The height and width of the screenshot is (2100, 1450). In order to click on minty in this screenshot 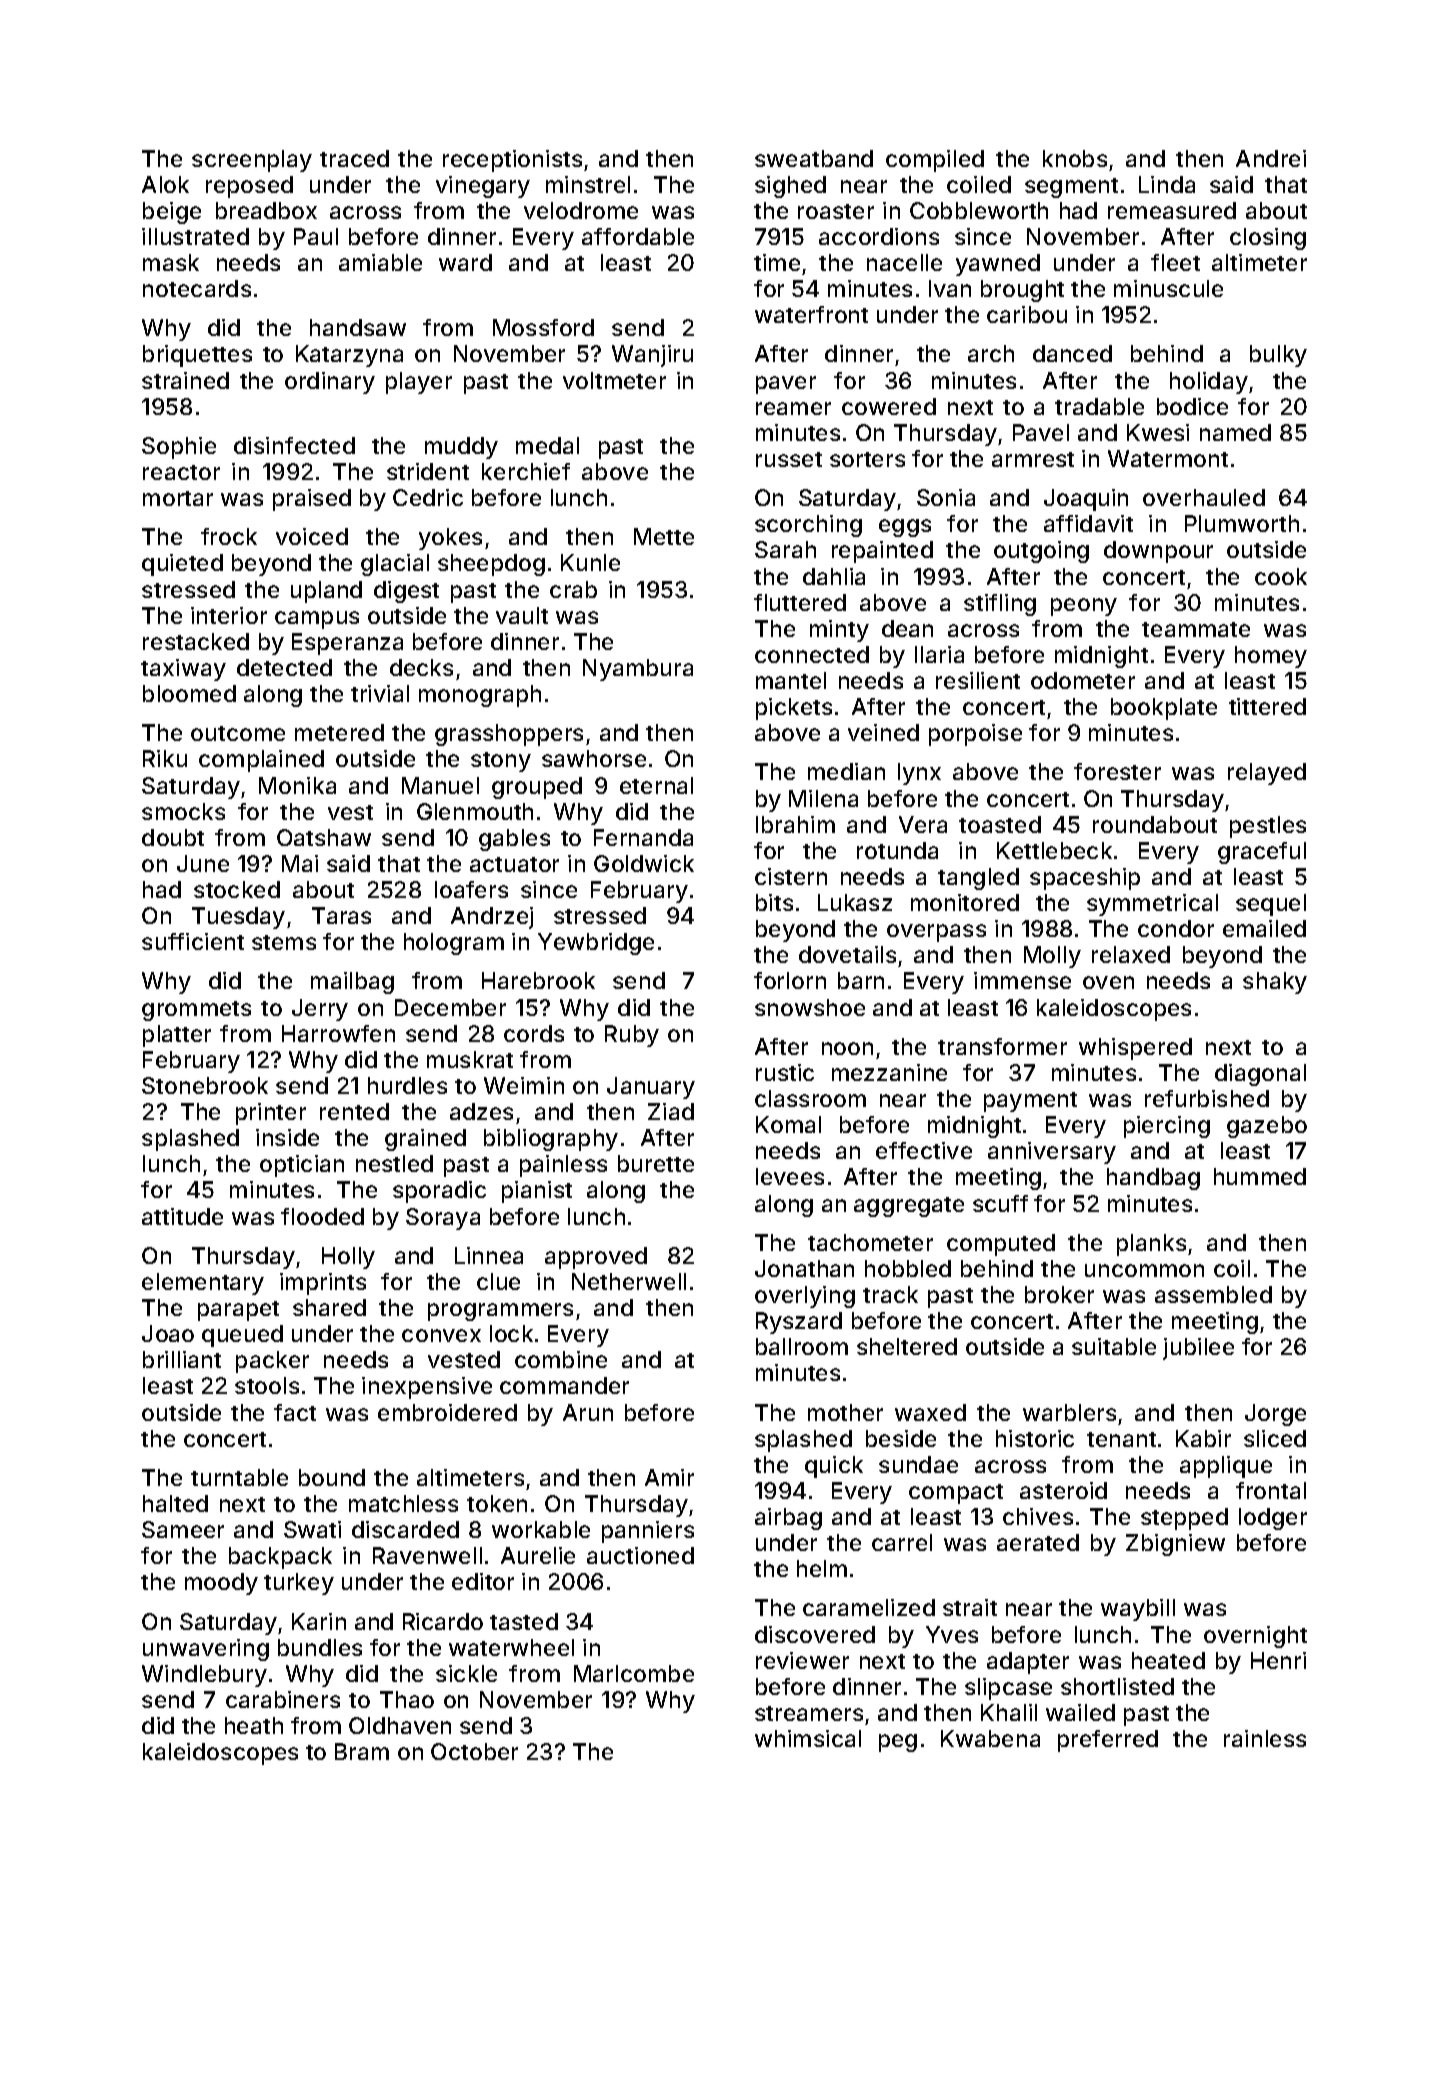, I will do `click(839, 631)`.
